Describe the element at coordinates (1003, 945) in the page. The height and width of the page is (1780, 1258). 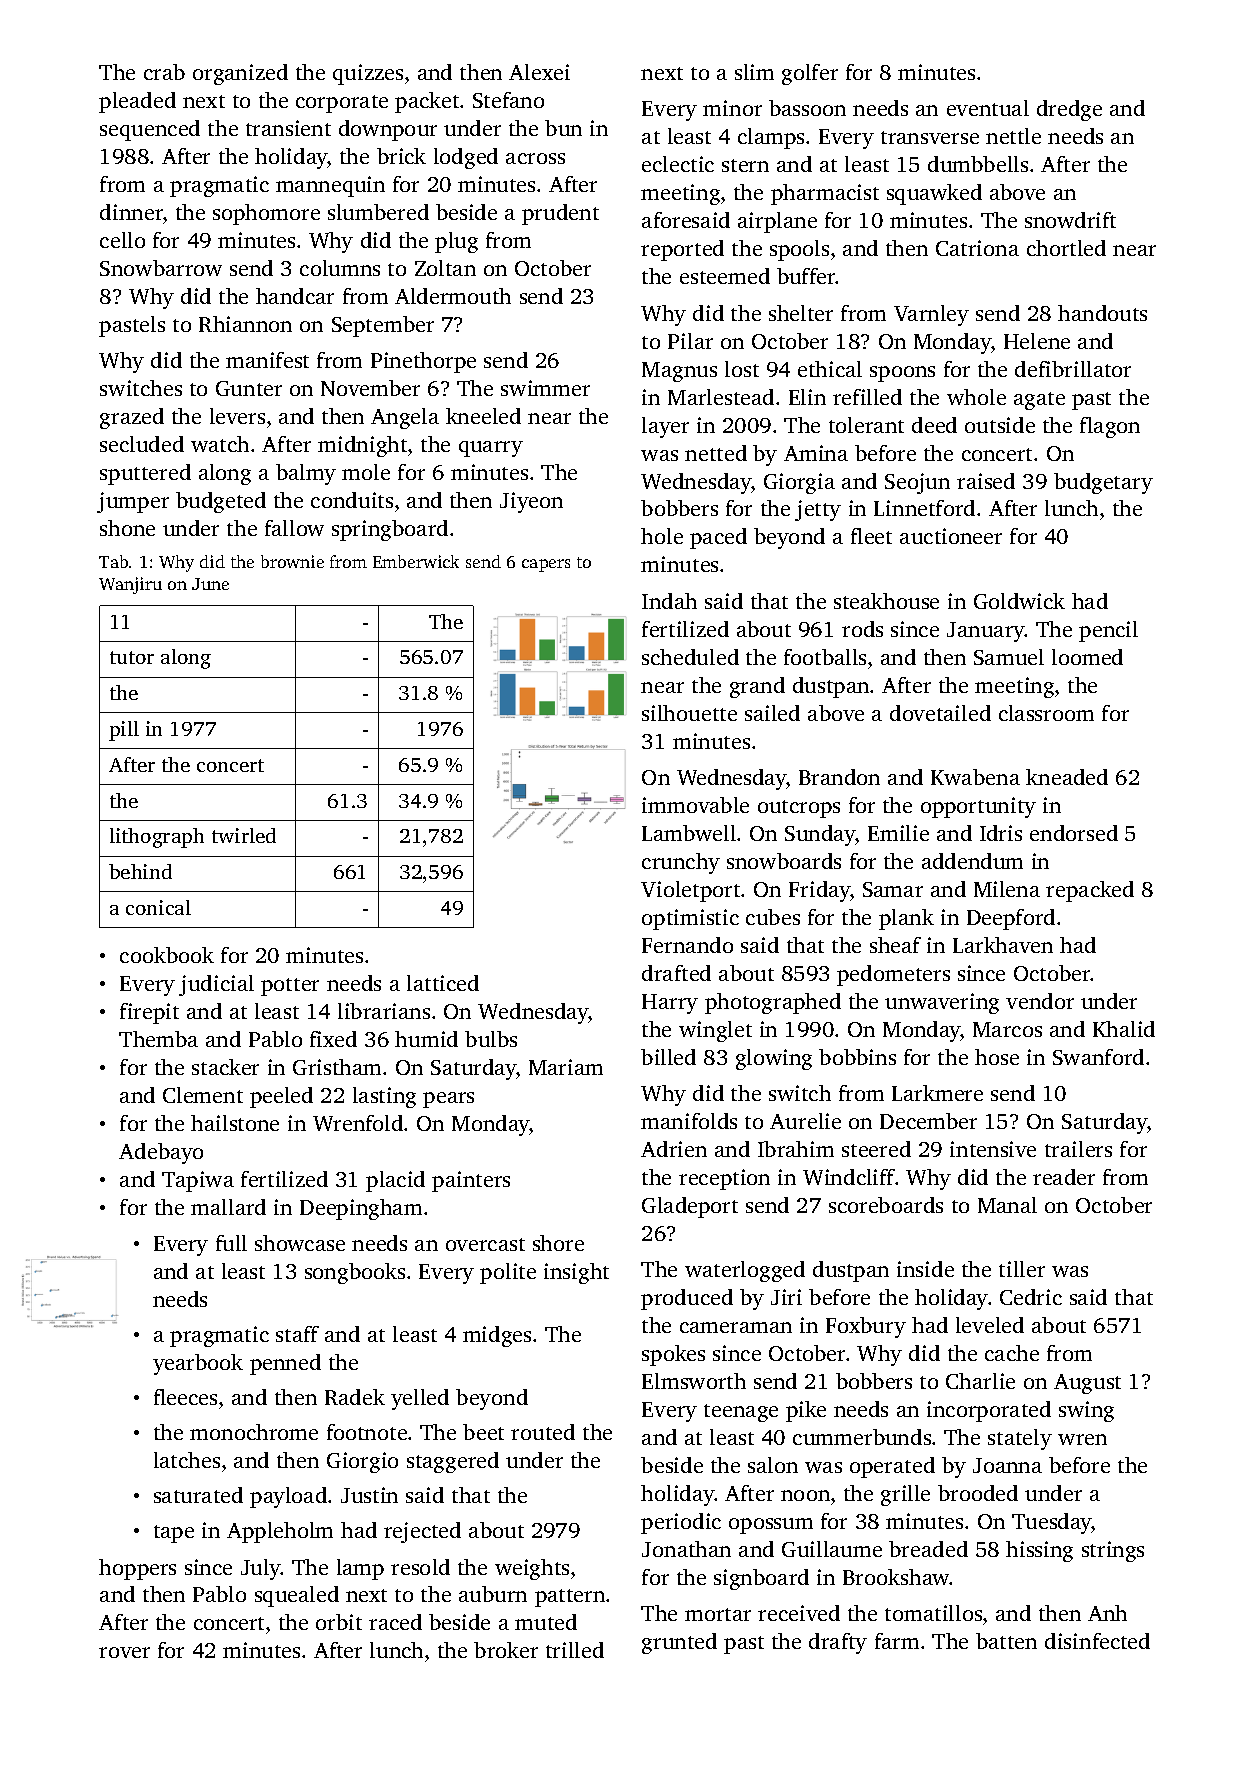
I see `Larkhaven` at that location.
